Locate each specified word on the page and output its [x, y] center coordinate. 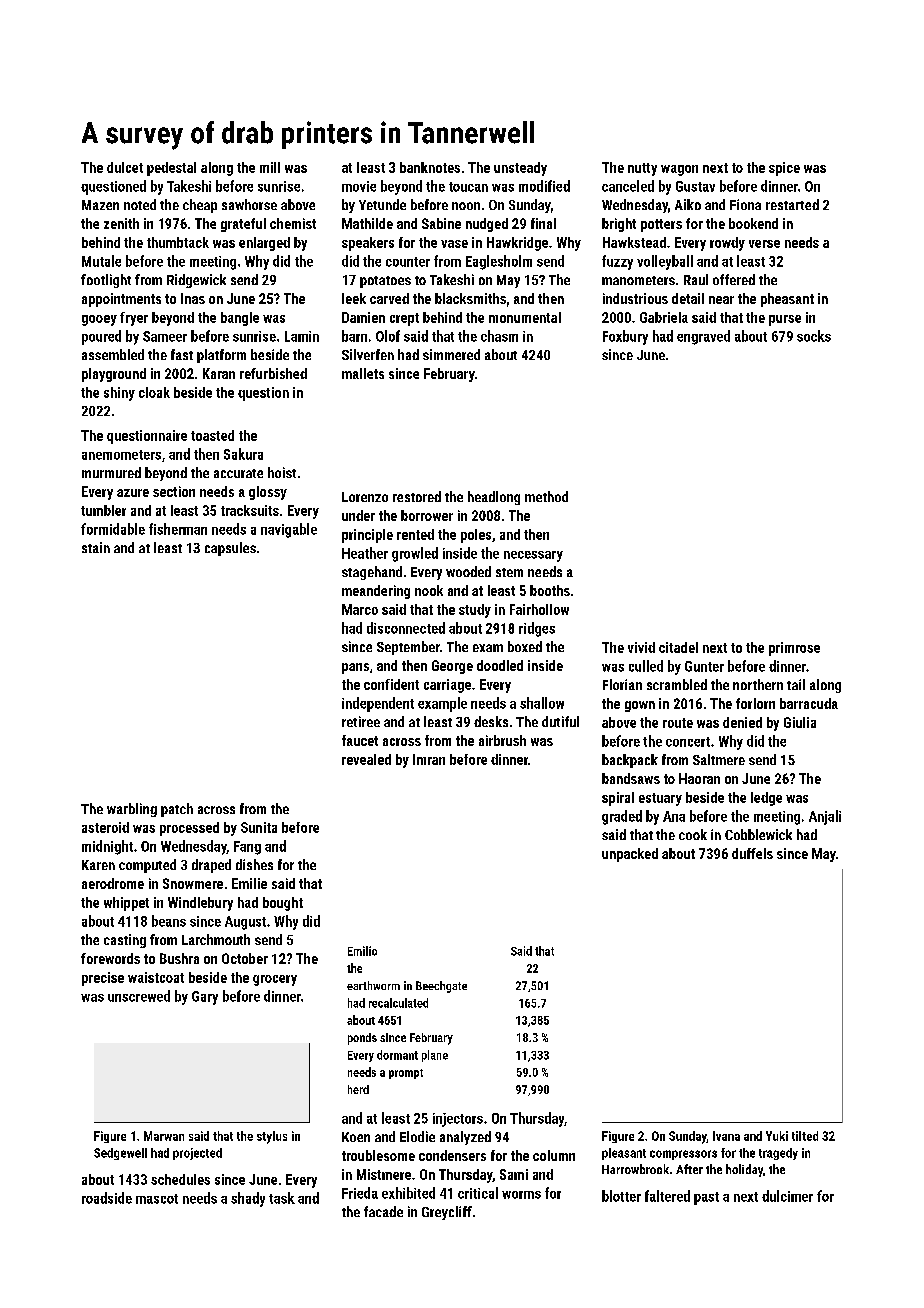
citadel [678, 647]
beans [169, 921]
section [174, 491]
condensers [452, 1155]
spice [784, 169]
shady [248, 1199]
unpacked [630, 855]
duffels [752, 853]
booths [550, 590]
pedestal [171, 169]
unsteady [520, 169]
